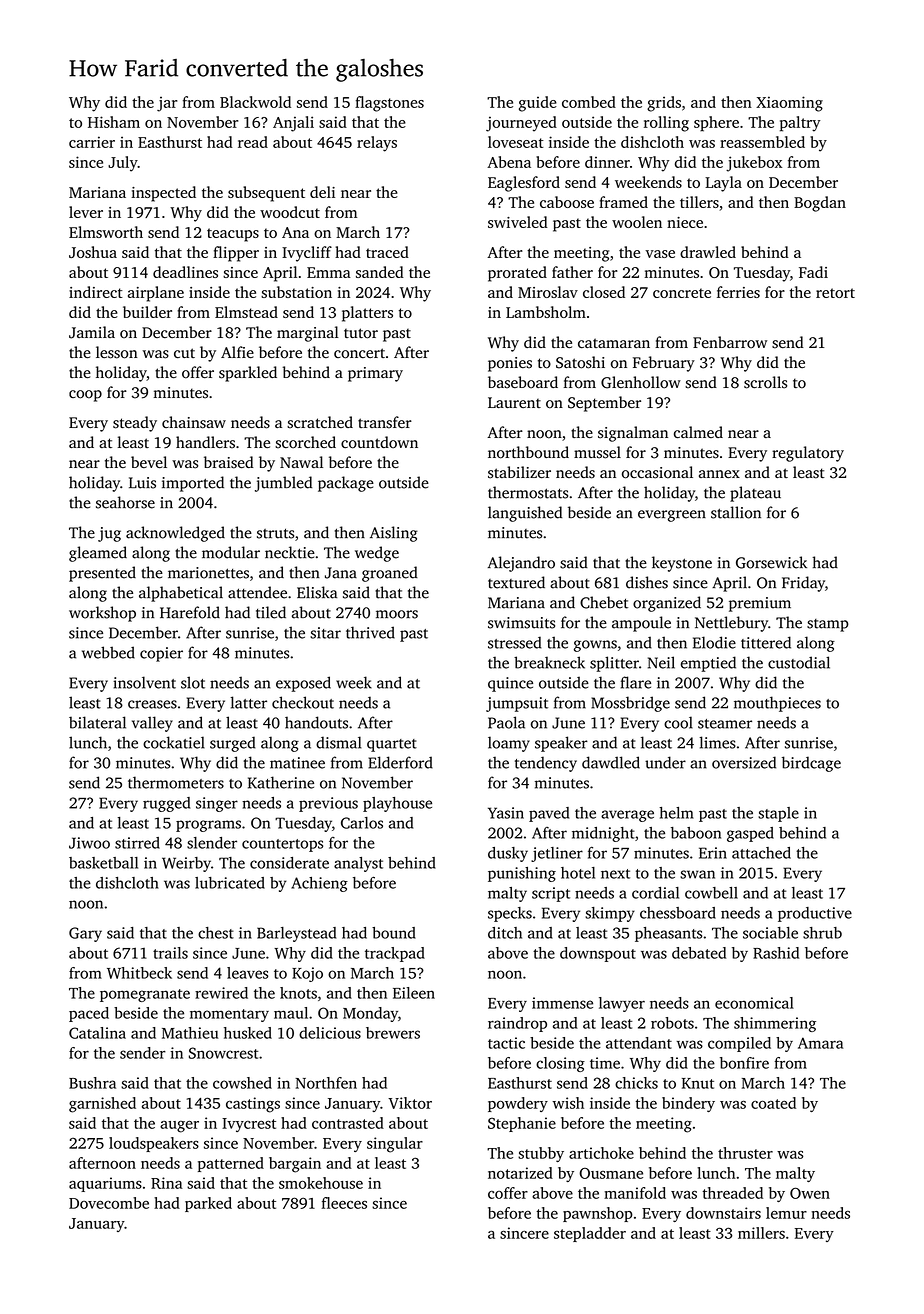 The image size is (924, 1314). What do you see at coordinates (822, 933) in the screenshot?
I see `shrub` at bounding box center [822, 933].
